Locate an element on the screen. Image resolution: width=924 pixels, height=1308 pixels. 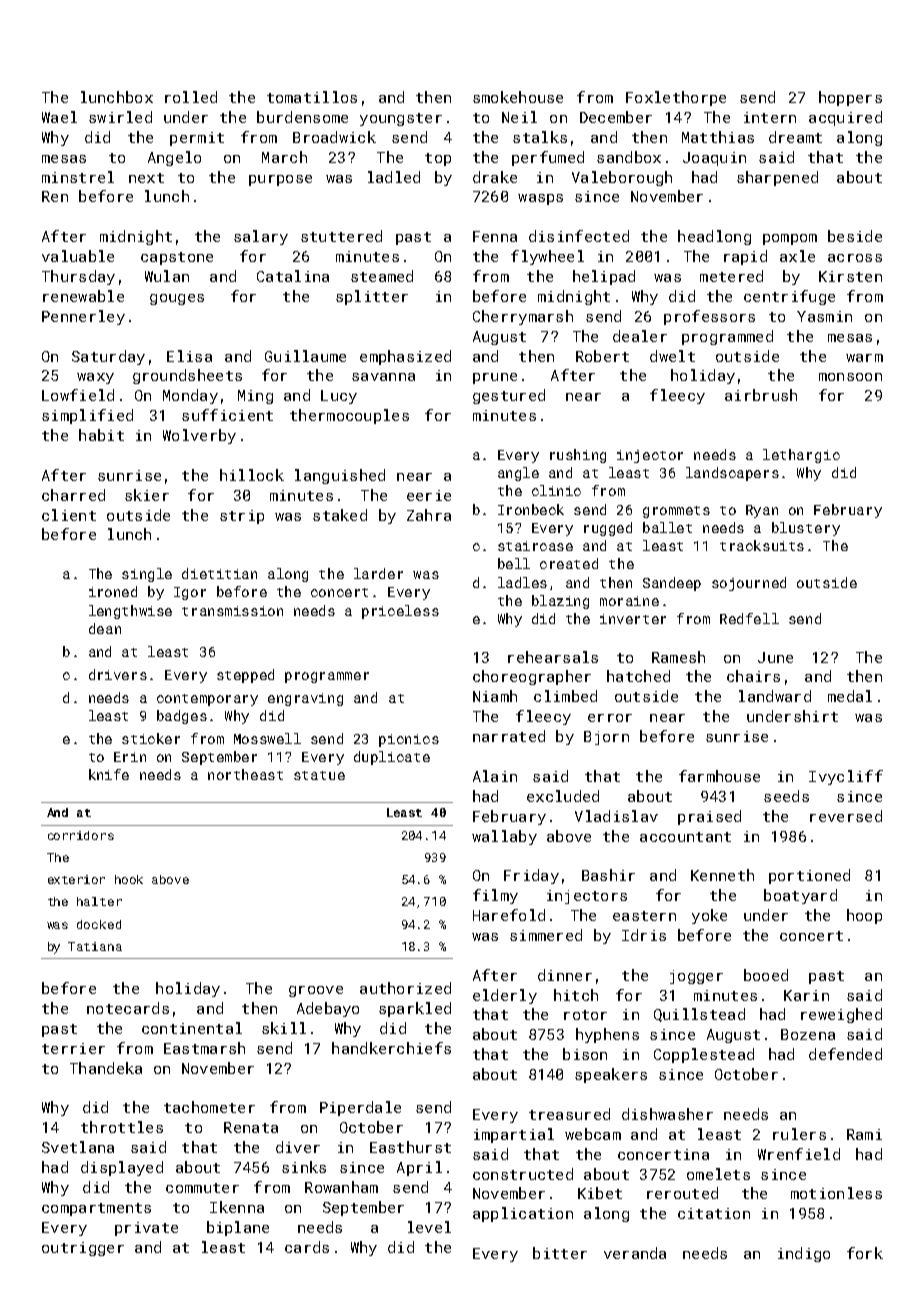
Renata is located at coordinates (251, 1127).
